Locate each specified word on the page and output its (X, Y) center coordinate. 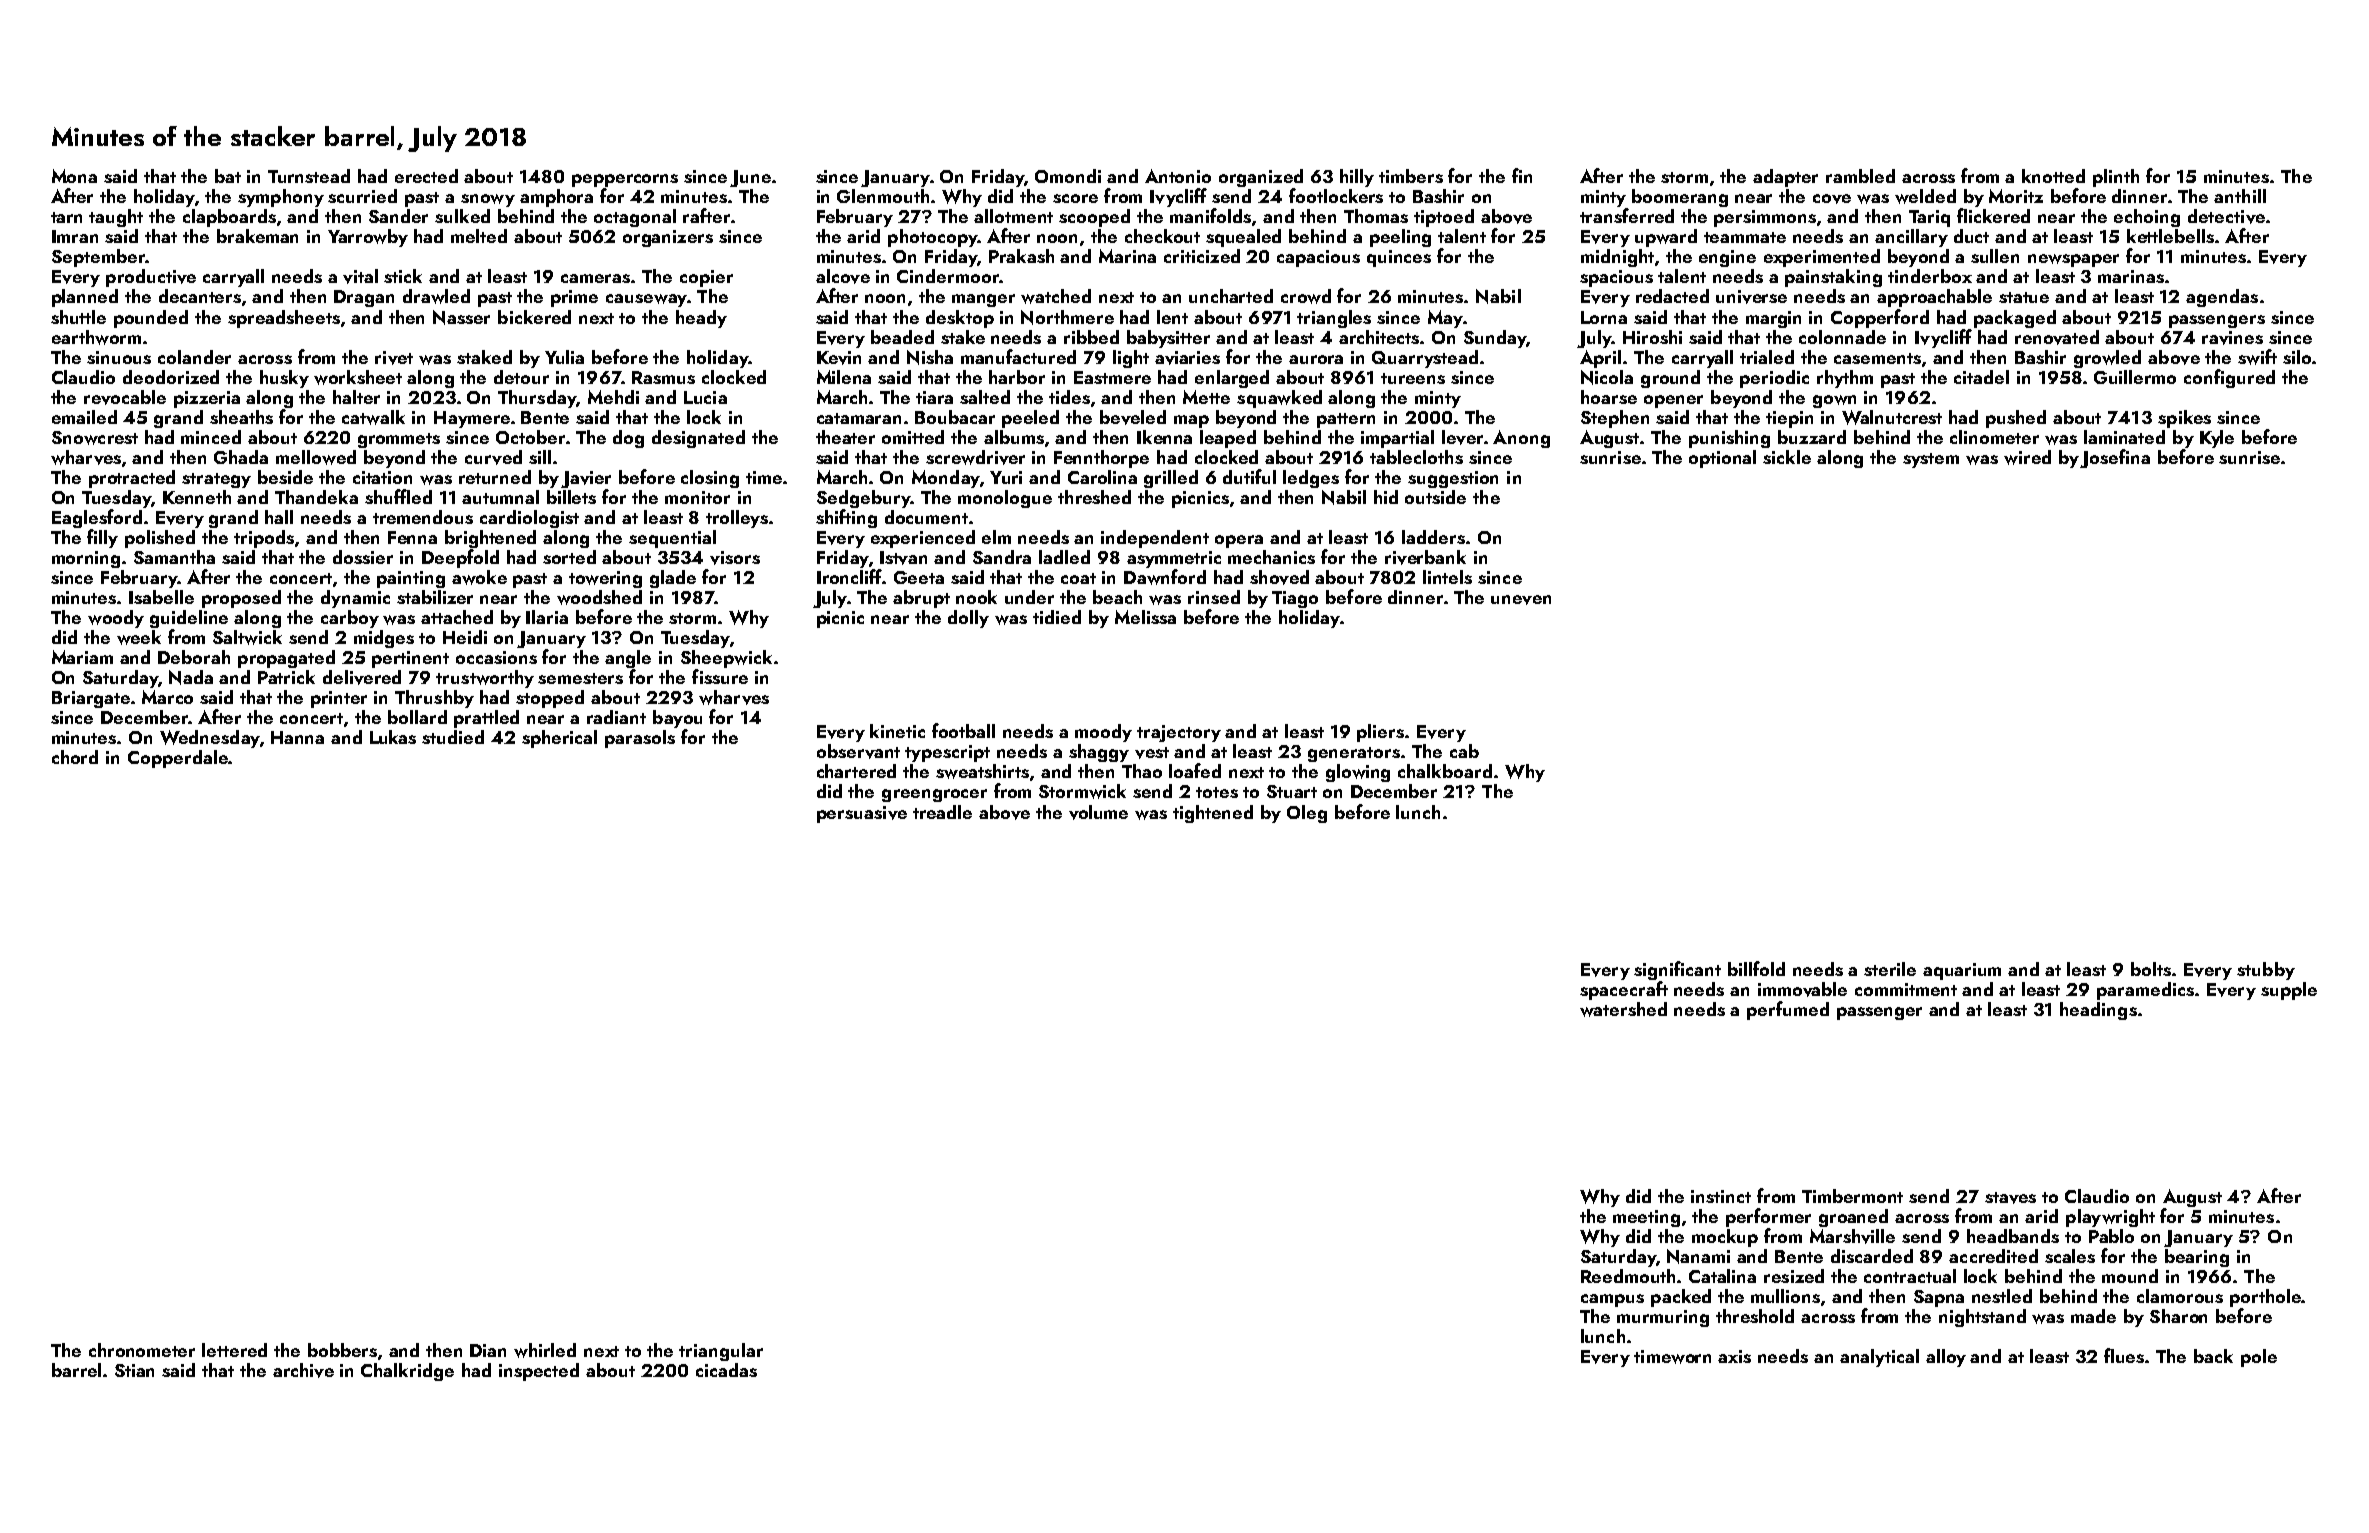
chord (75, 757)
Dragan (364, 298)
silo (2297, 357)
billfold (1756, 968)
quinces (1399, 258)
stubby (2266, 971)
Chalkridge (407, 1372)
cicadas (726, 1370)
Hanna (297, 737)
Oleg (1307, 814)
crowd (1306, 296)
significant (1677, 970)
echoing (2147, 218)
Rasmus (663, 377)
